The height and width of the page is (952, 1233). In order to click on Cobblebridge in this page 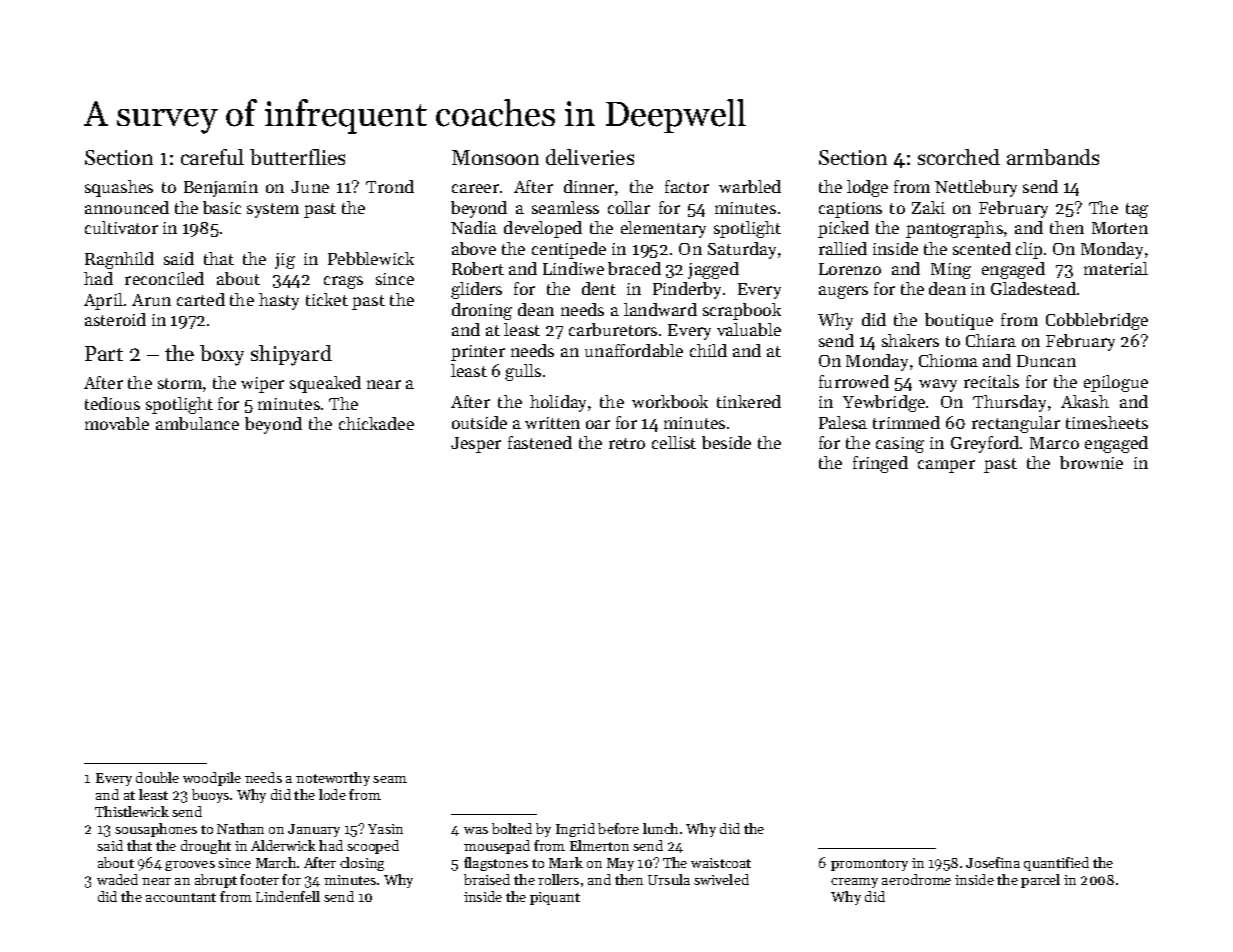, I will do `click(1097, 321)`.
